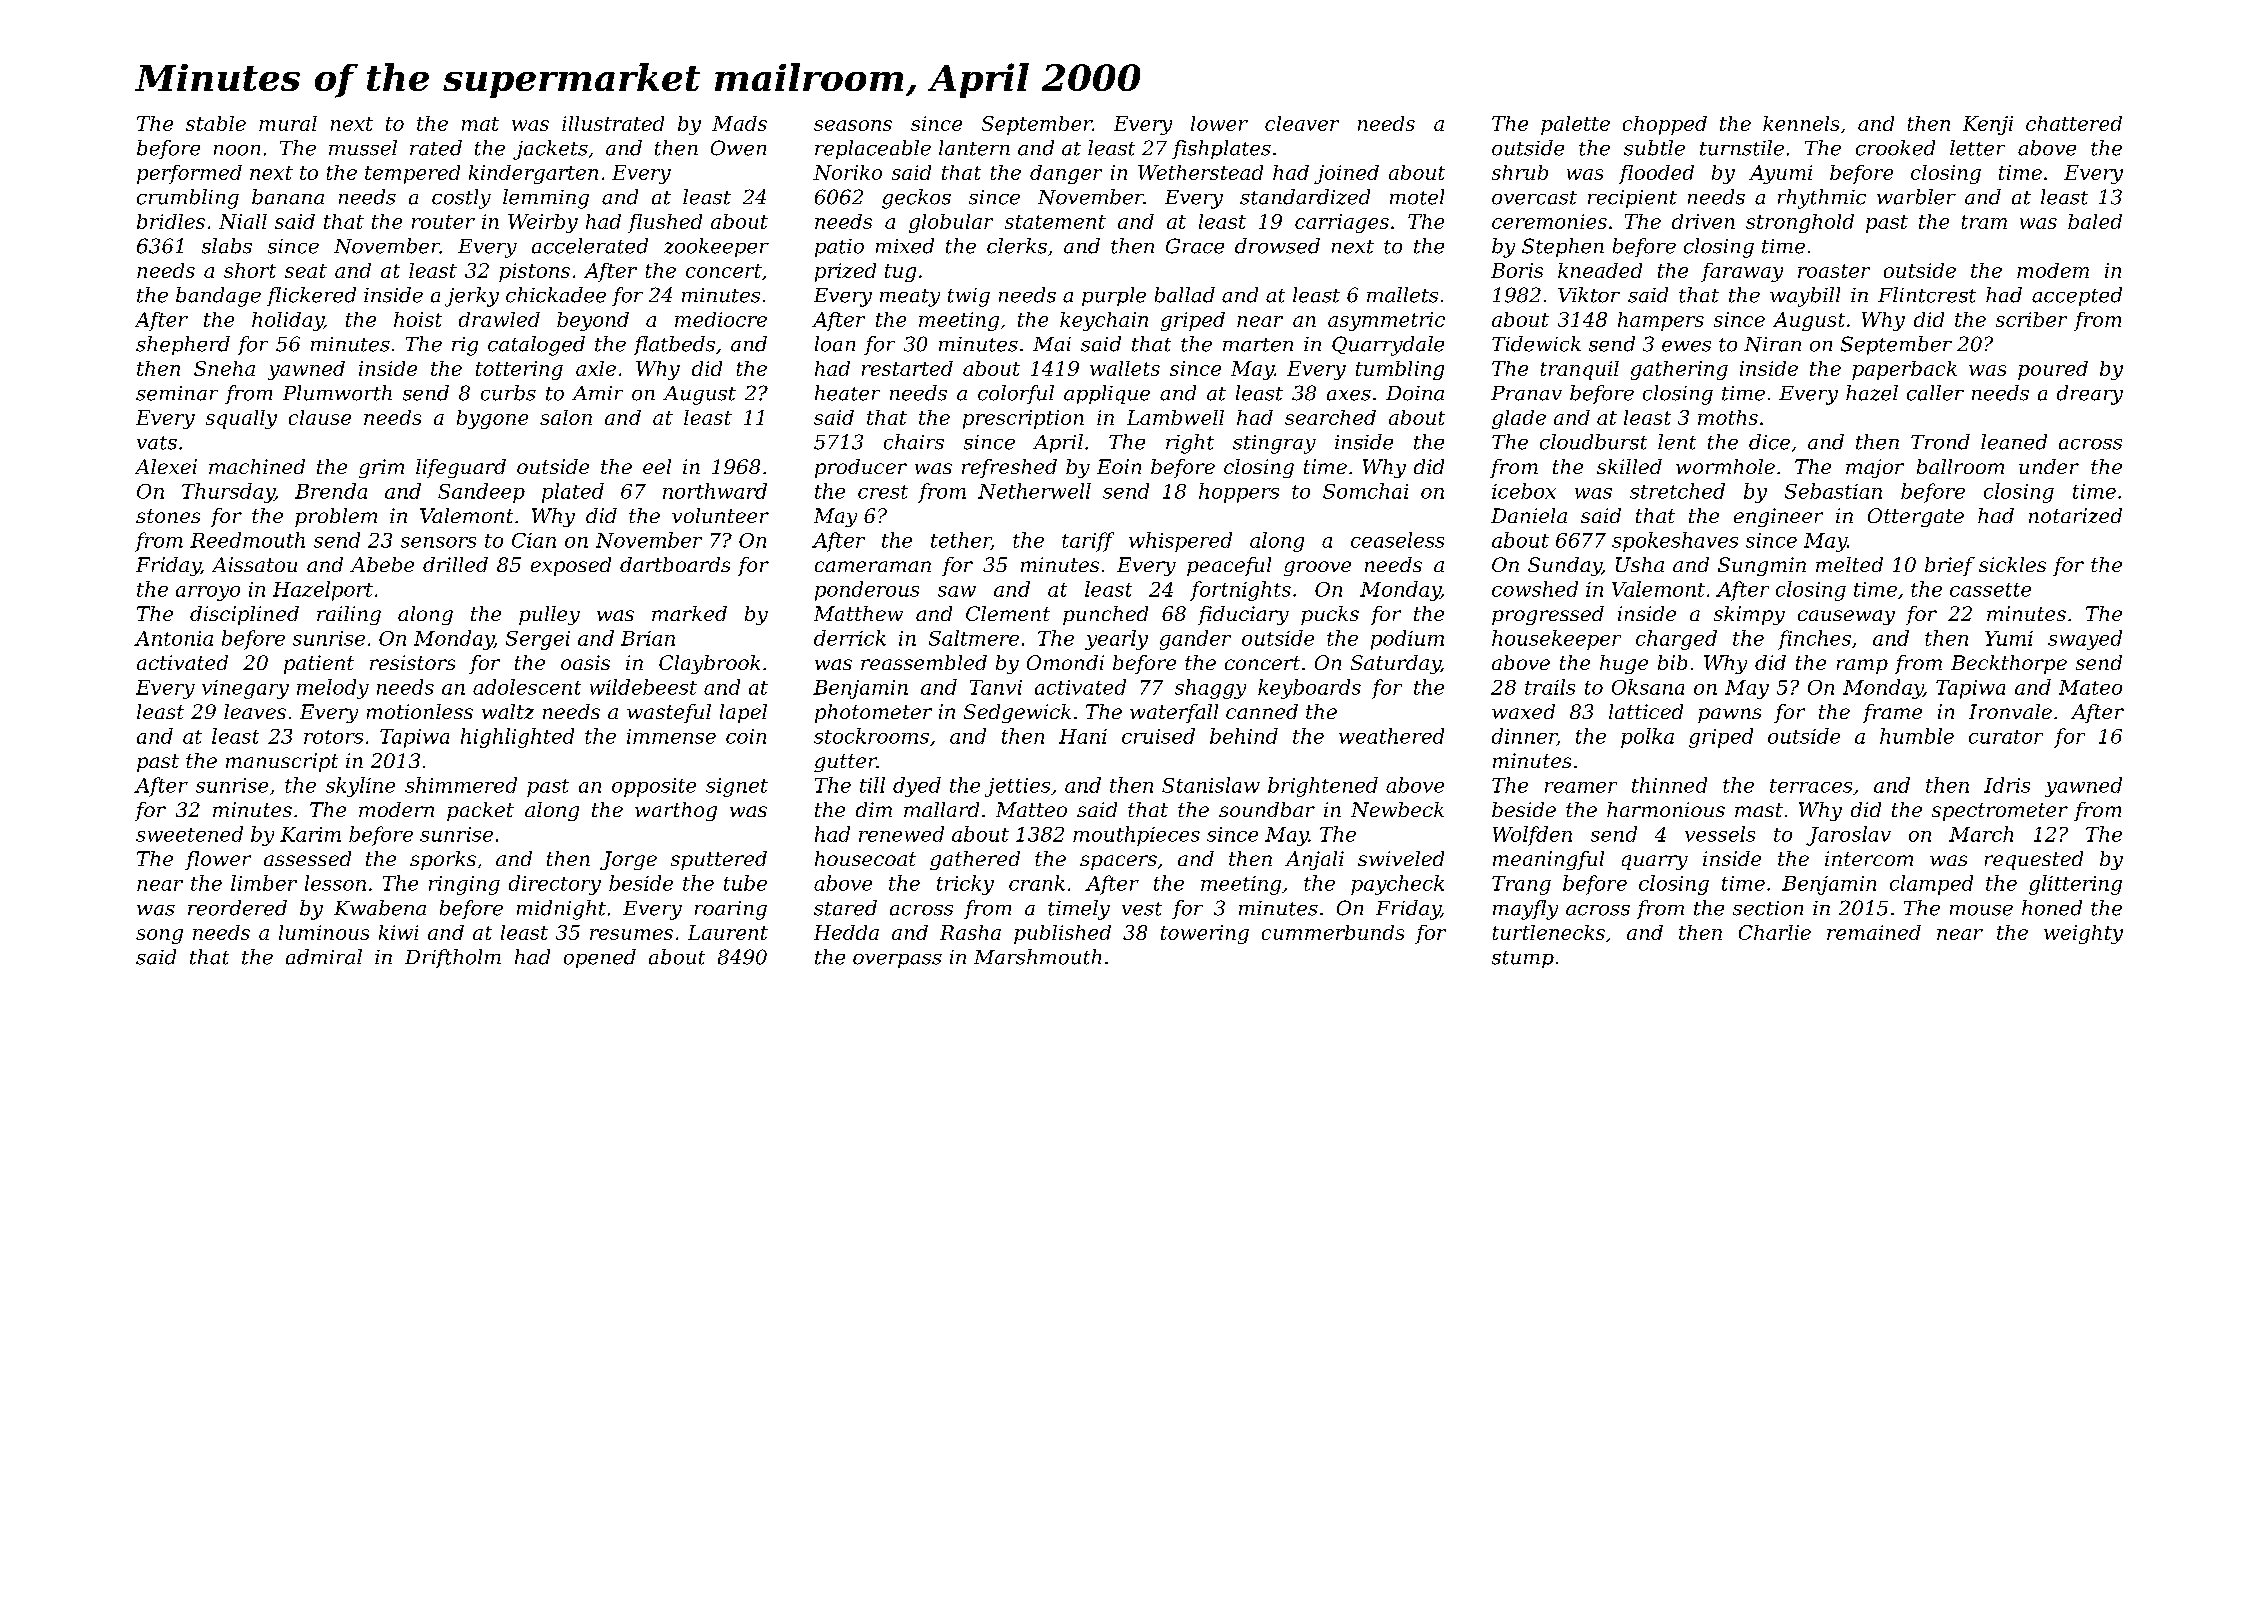 The image size is (2259, 1598). Describe the element at coordinates (1801, 123) in the screenshot. I see `kennels` at that location.
